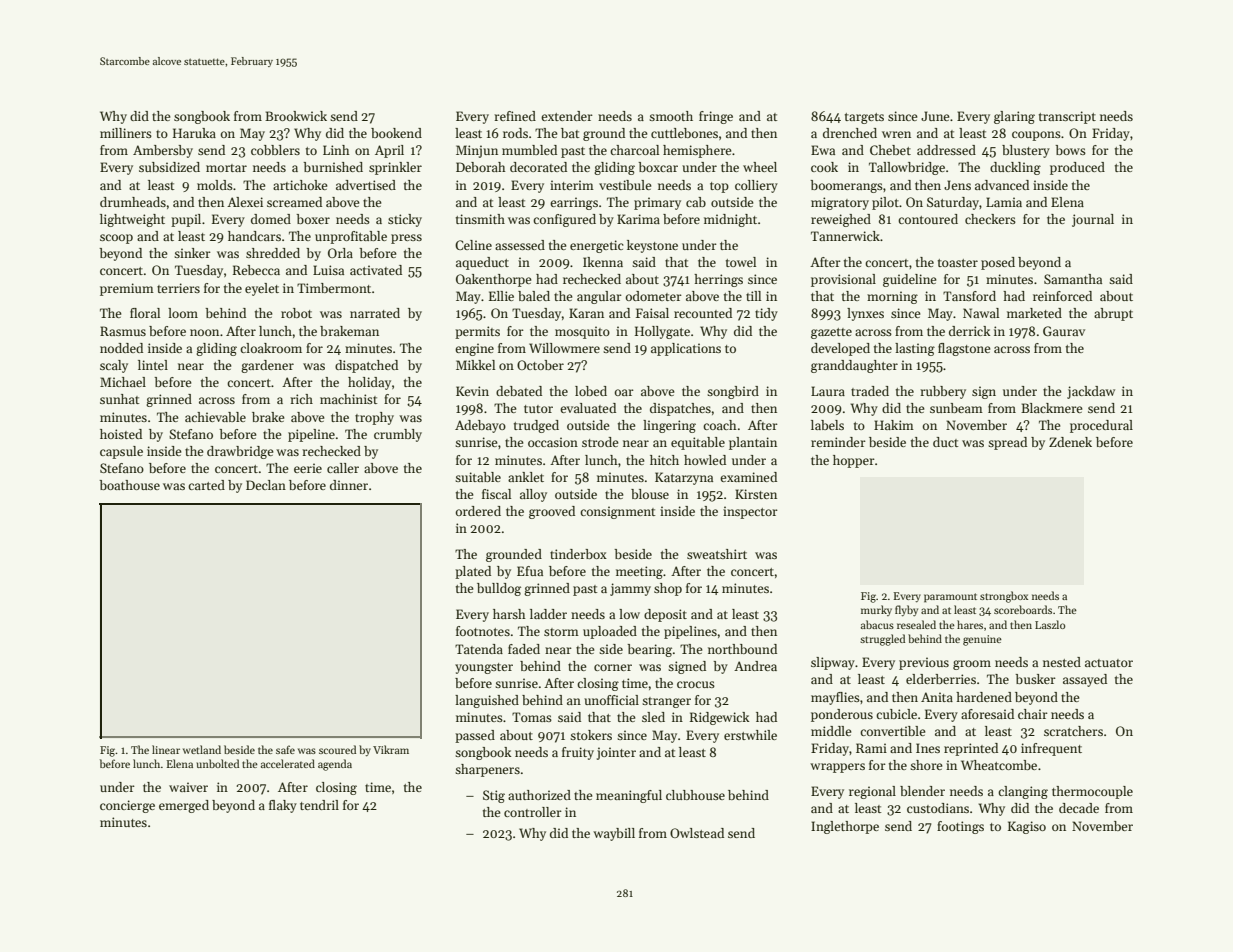 This document has height=952, width=1233. What do you see at coordinates (266, 485) in the document?
I see `Declan` at bounding box center [266, 485].
